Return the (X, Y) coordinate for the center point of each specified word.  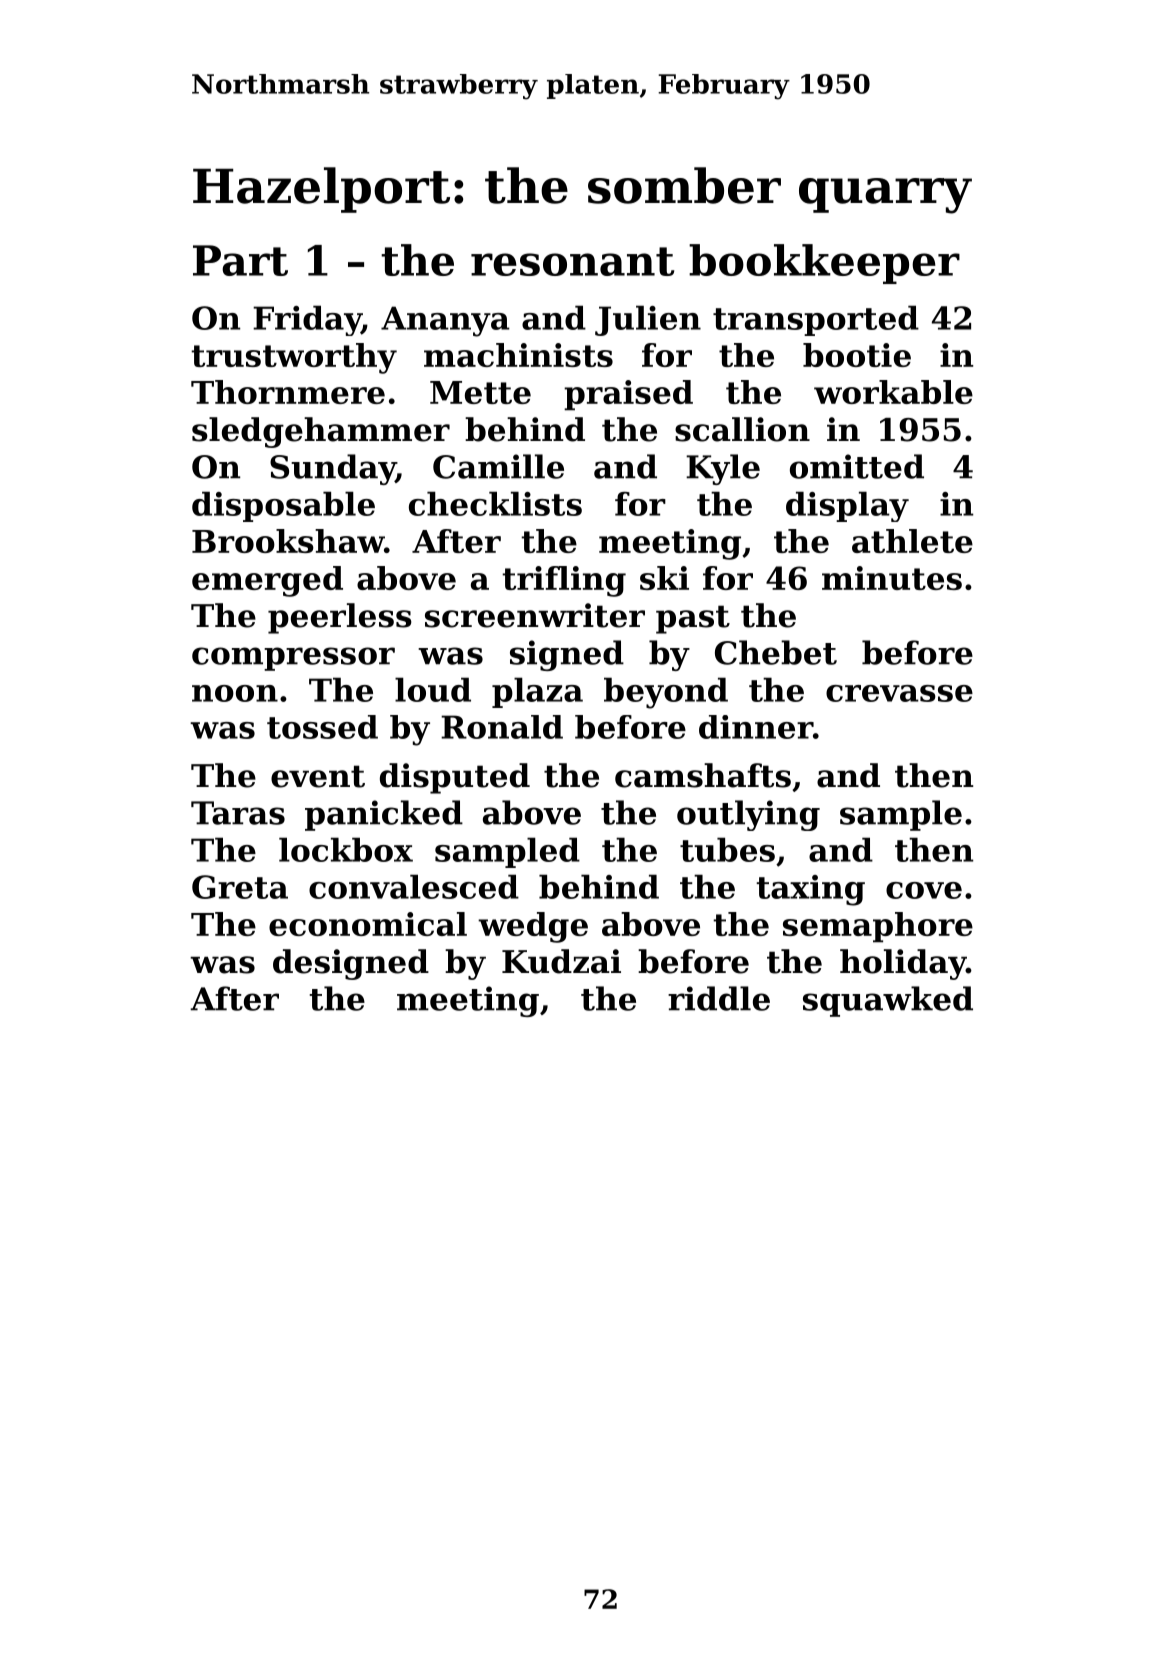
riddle (719, 998)
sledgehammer (321, 432)
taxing (810, 890)
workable (893, 392)
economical (368, 924)
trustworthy (294, 358)
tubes (727, 849)
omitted (857, 466)
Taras (238, 813)
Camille (498, 466)
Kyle (723, 469)
